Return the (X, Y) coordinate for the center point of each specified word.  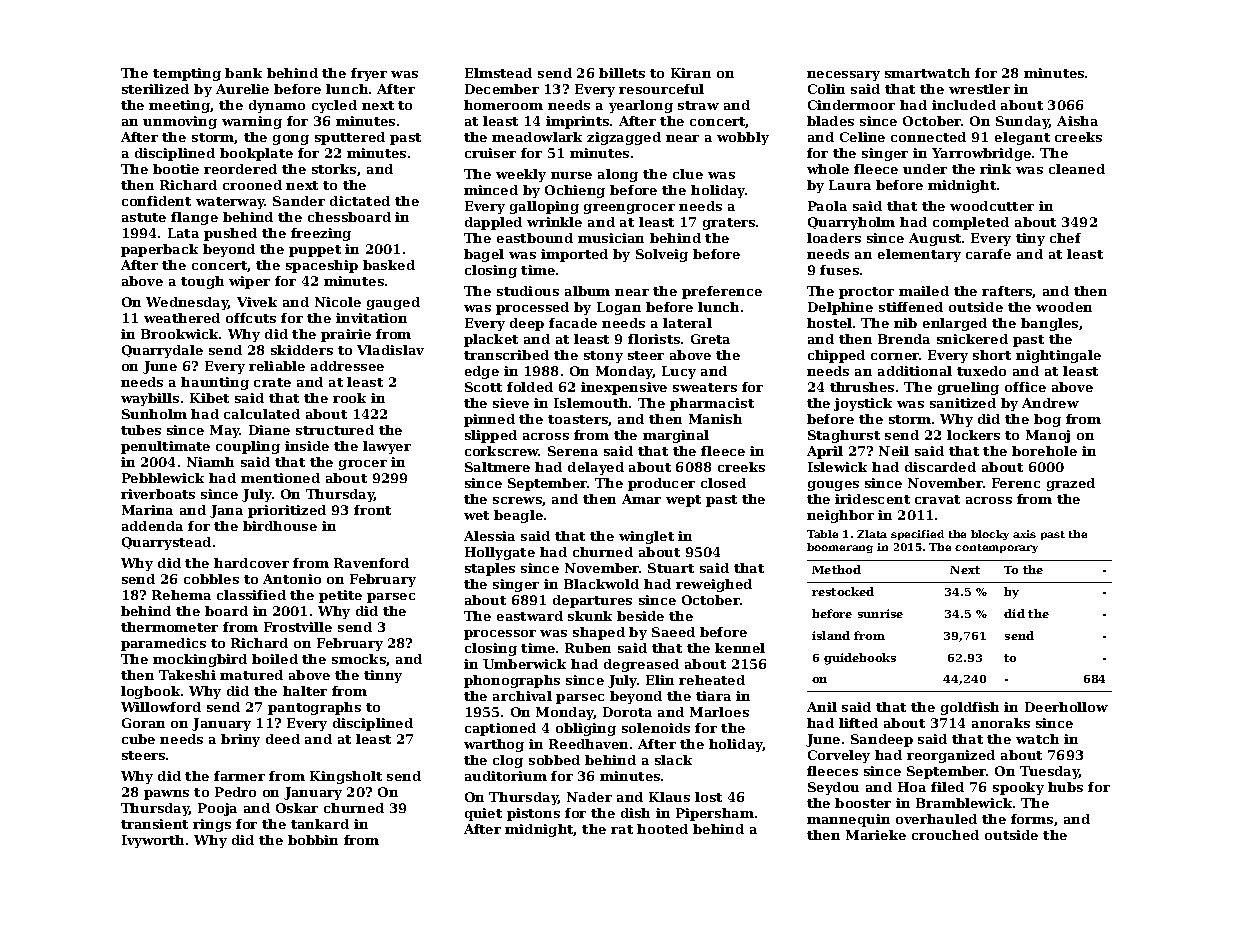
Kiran (691, 73)
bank (243, 73)
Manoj (1048, 436)
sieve (511, 403)
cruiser (490, 153)
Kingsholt (346, 777)
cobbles (211, 579)
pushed (230, 234)
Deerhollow (1066, 707)
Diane (269, 430)
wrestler (979, 89)
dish (635, 813)
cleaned (1077, 169)
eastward (530, 616)
